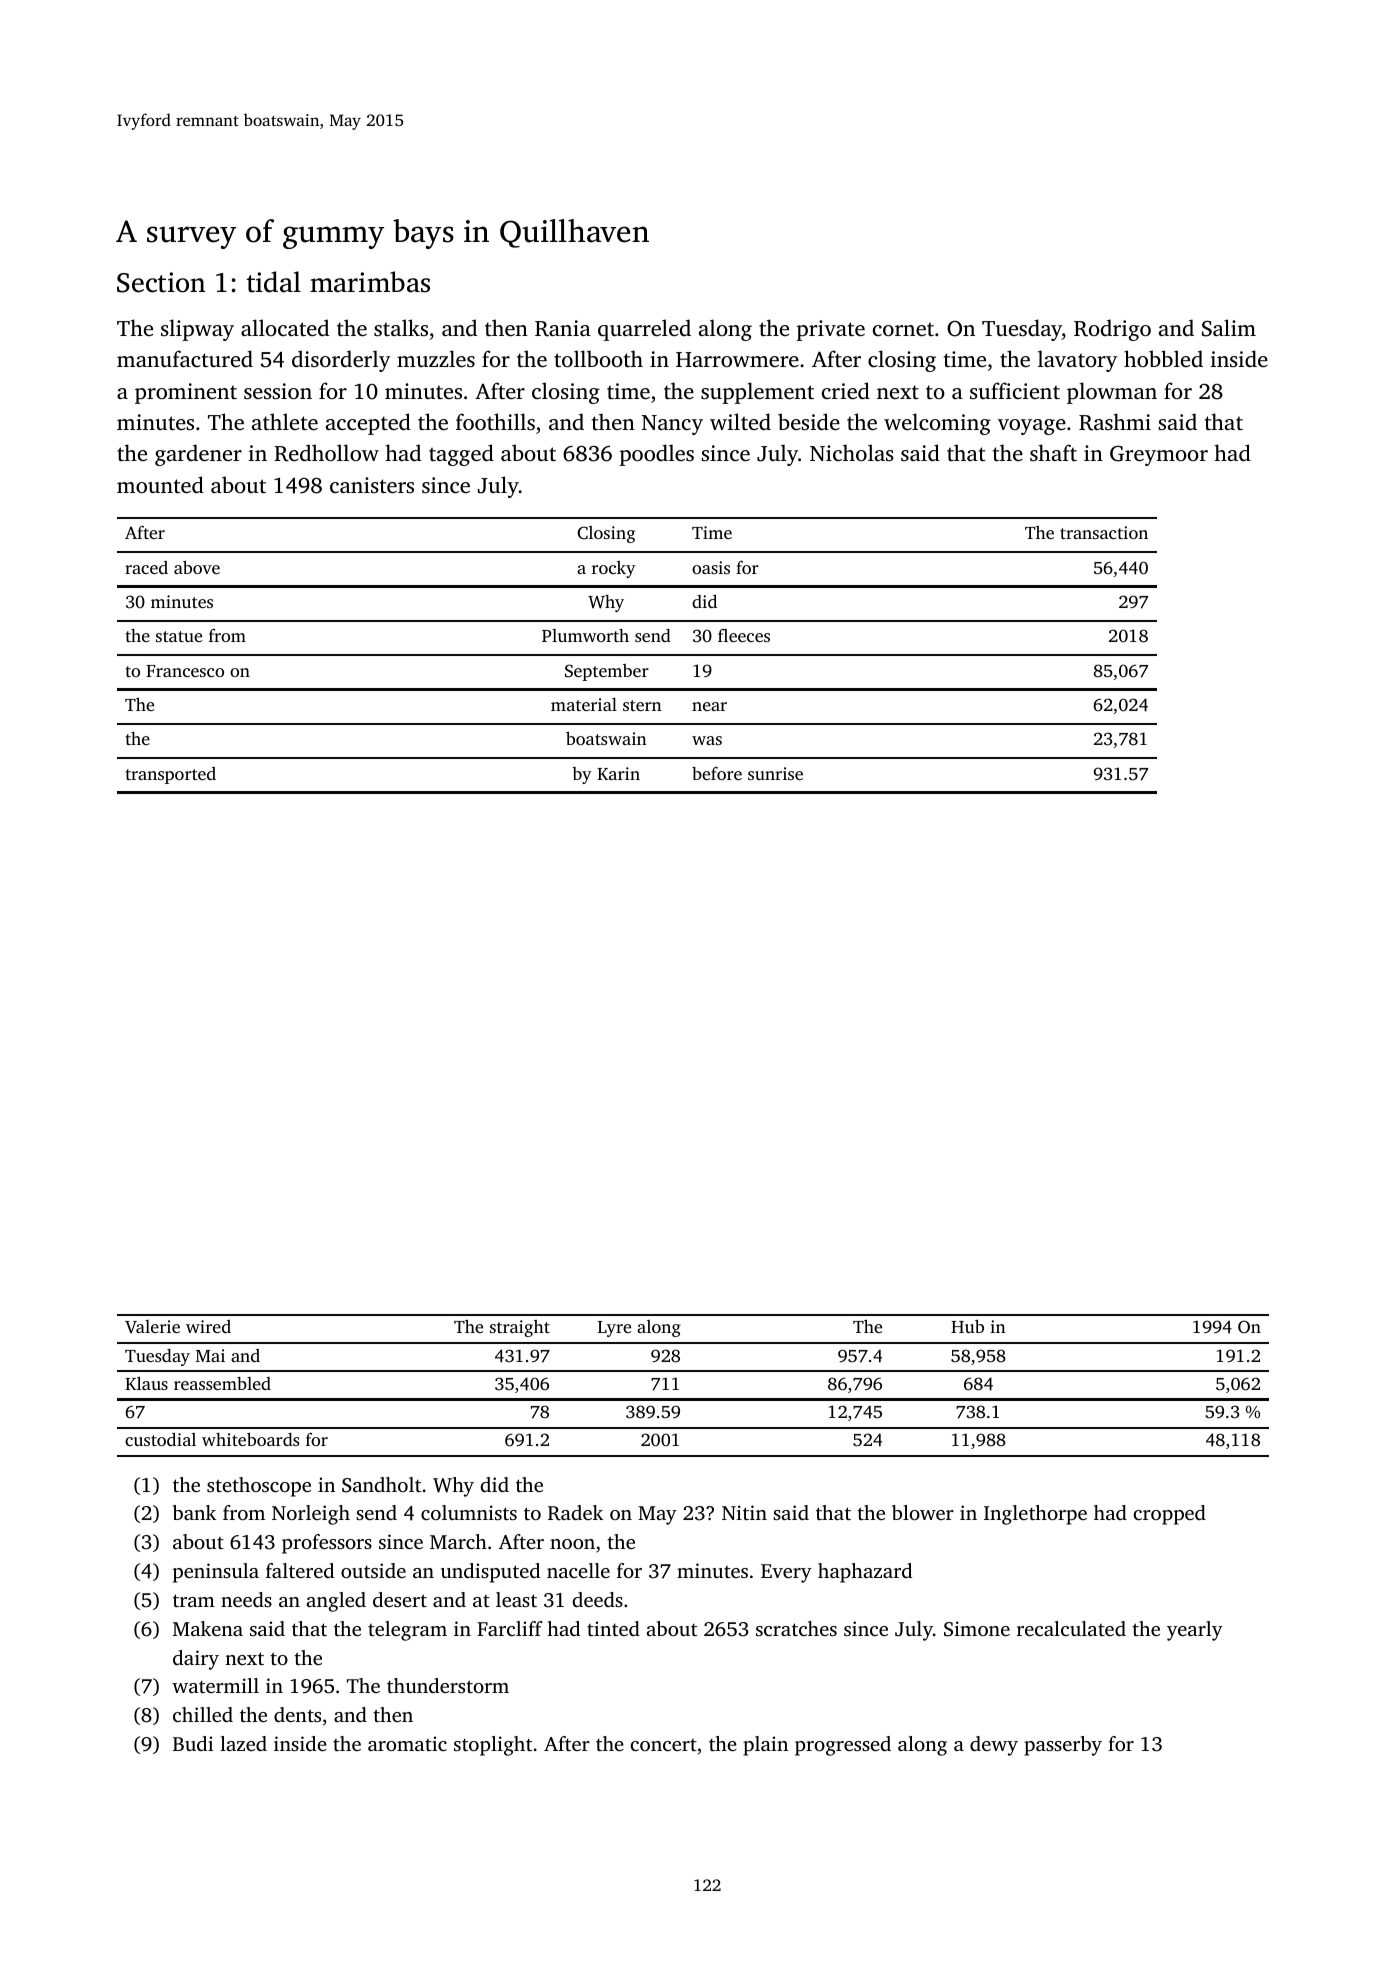 This page has width=1386, height=1969. I want to click on sunrise, so click(775, 773).
